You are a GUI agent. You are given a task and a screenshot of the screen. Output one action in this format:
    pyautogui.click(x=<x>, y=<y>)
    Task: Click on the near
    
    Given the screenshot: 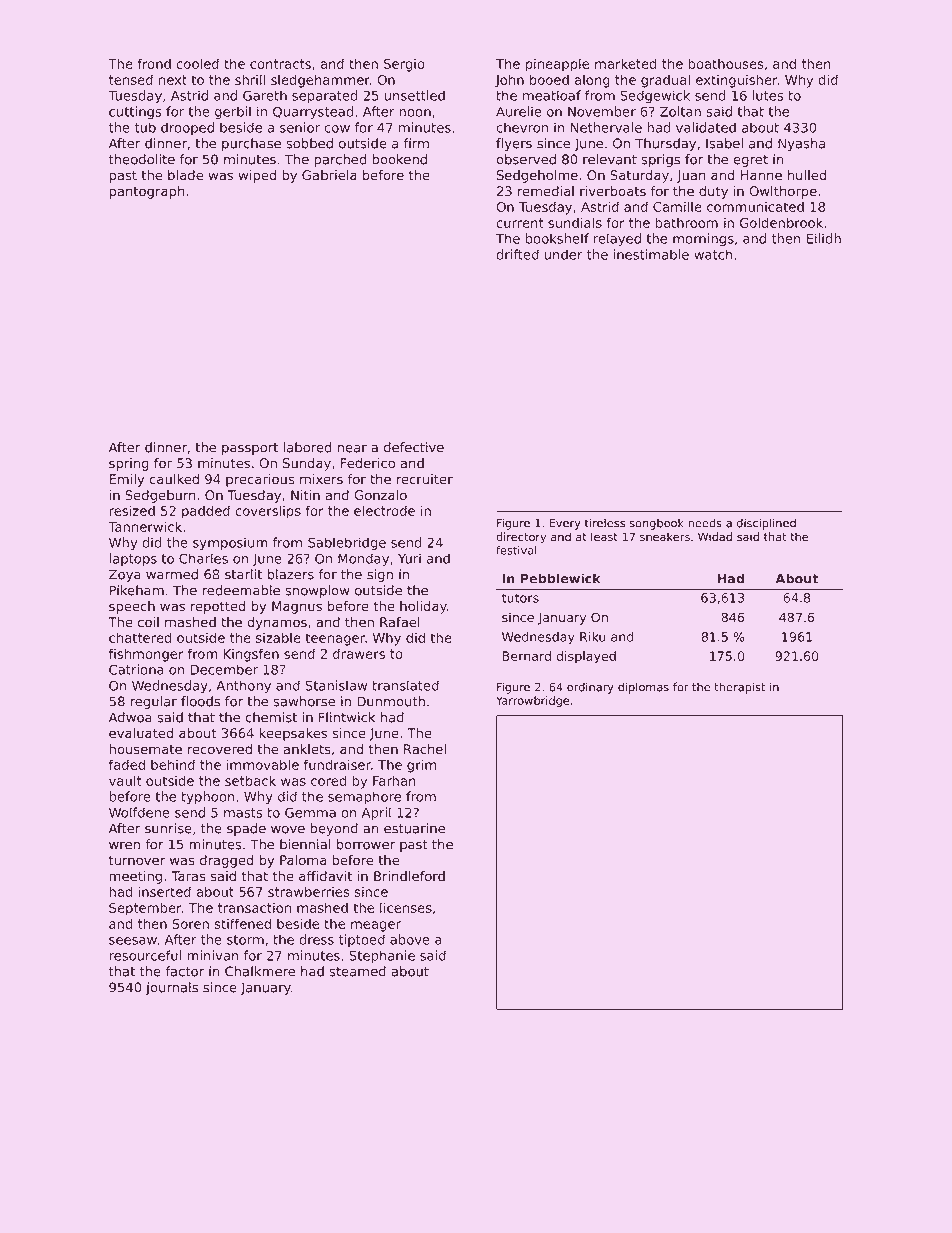 What is the action you would take?
    pyautogui.click(x=352, y=449)
